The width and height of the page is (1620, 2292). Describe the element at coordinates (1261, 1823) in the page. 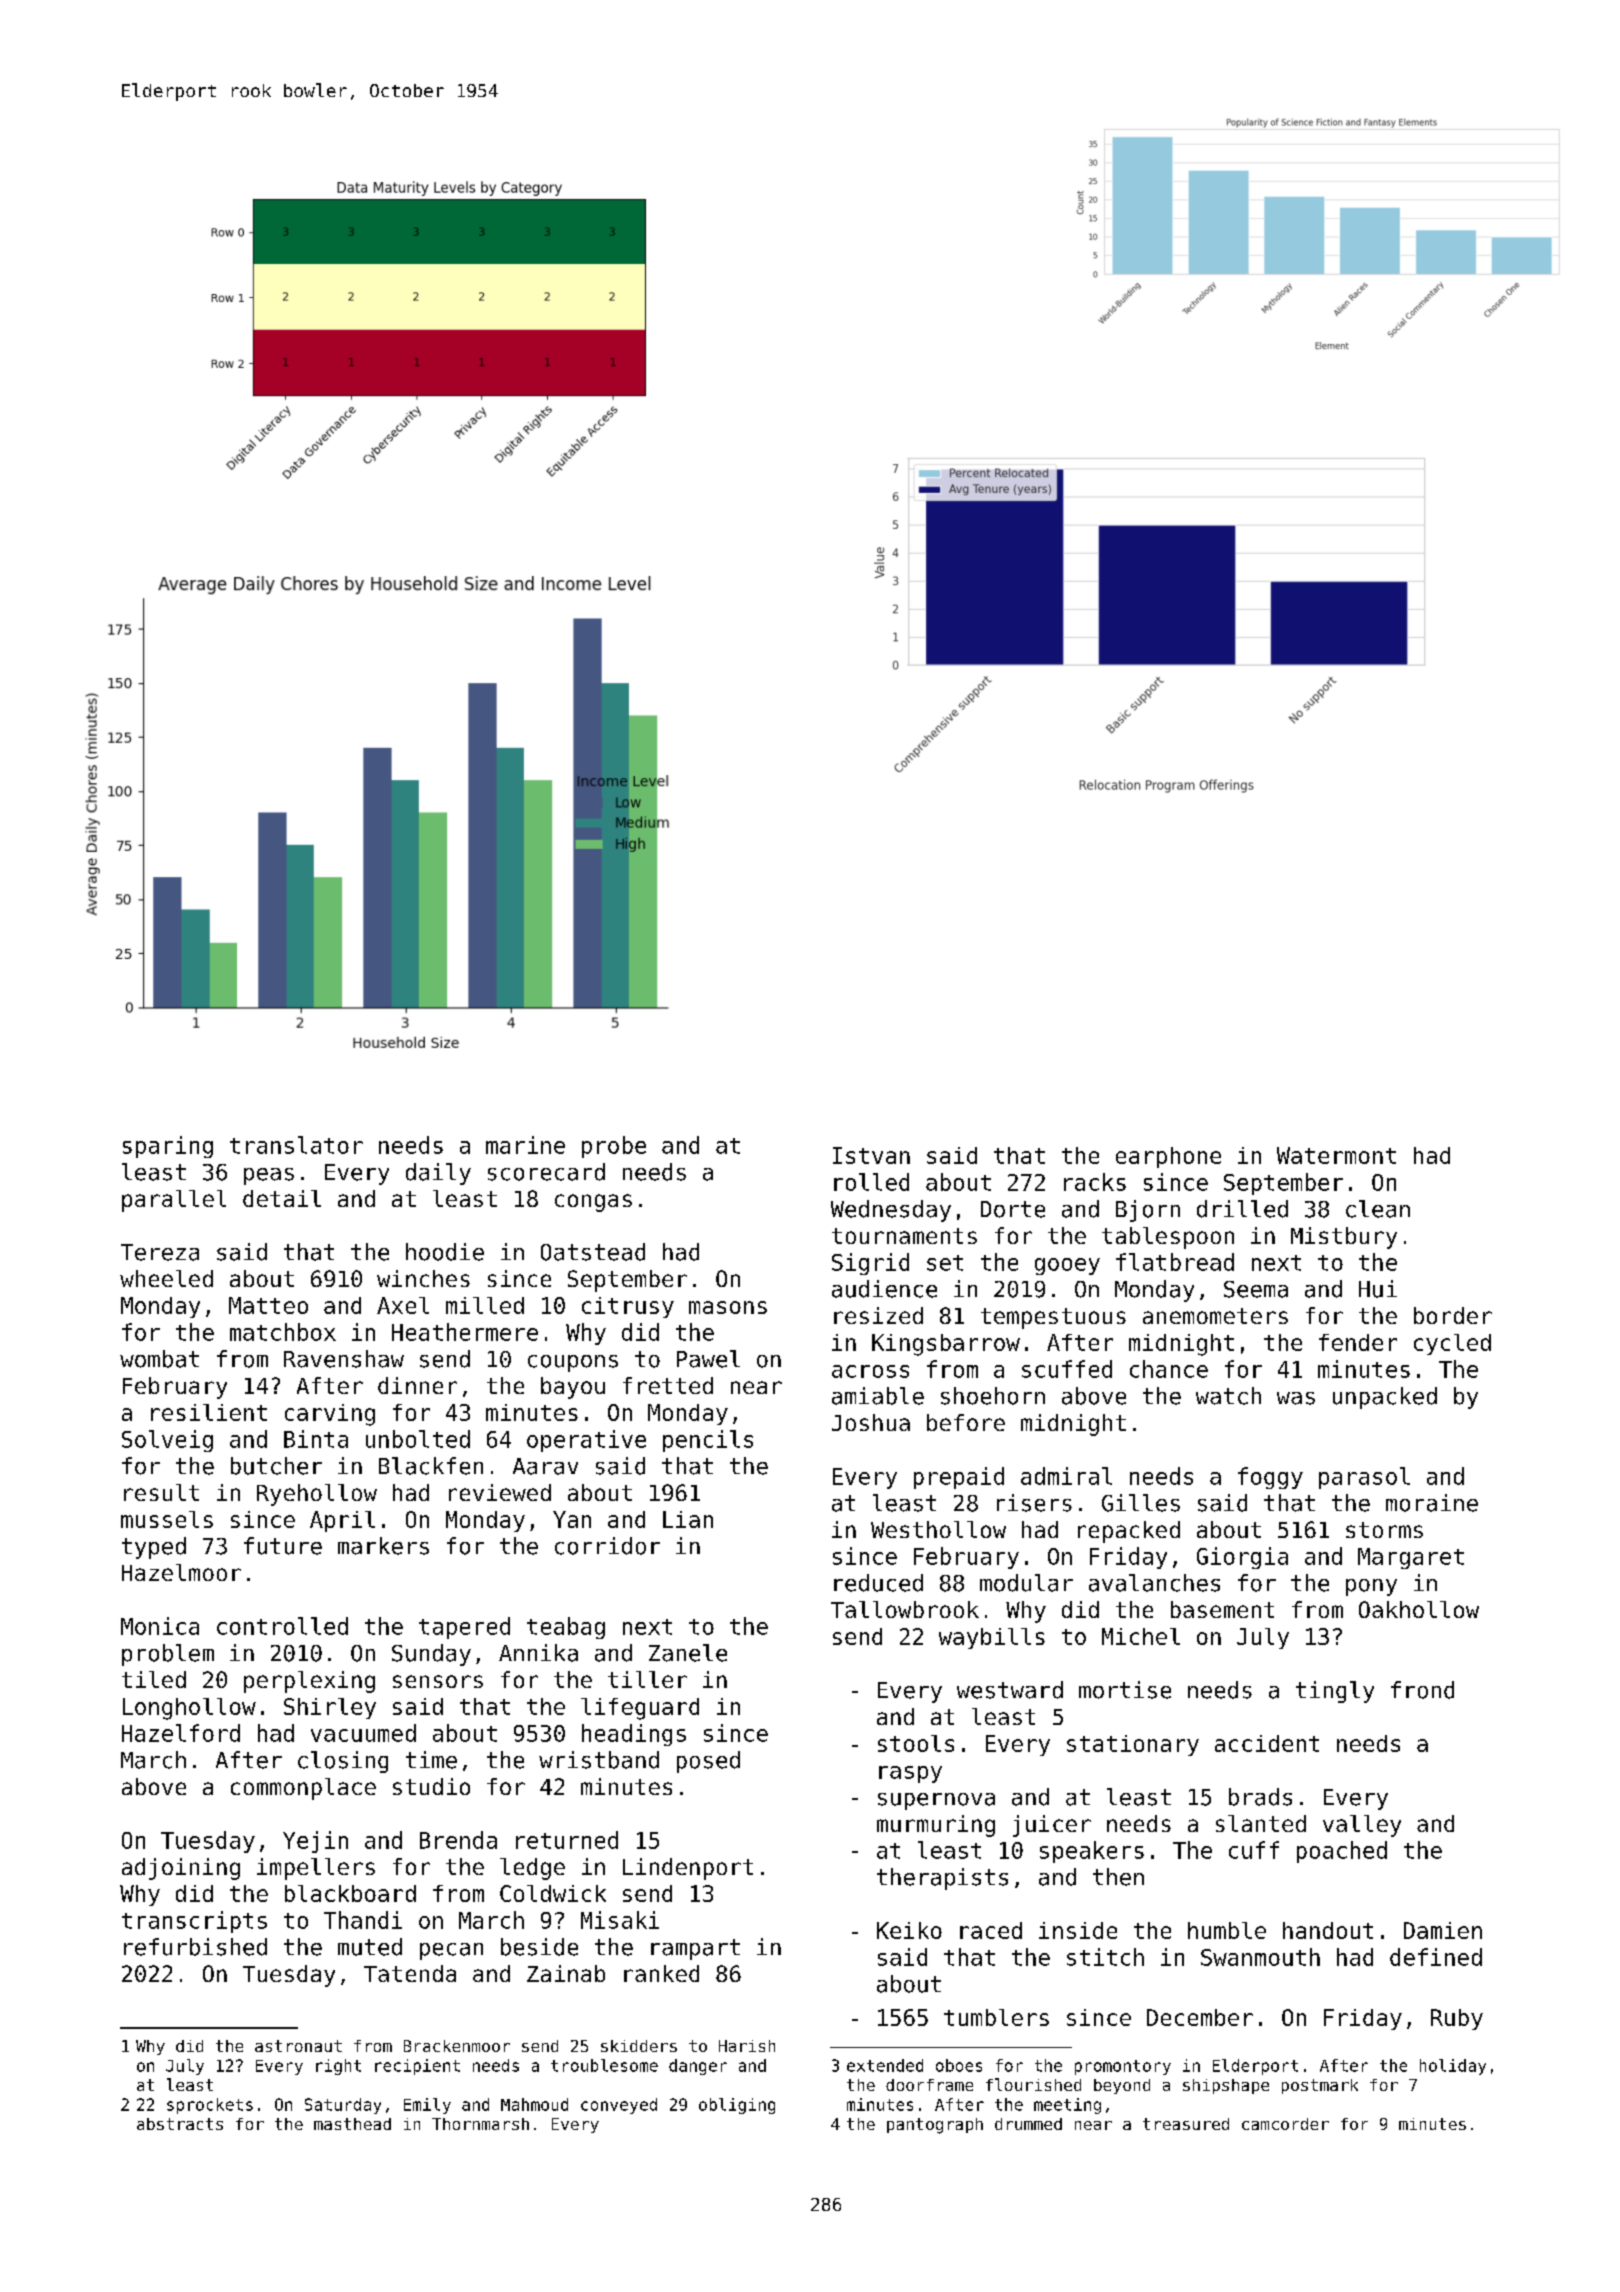

I see `slanted` at that location.
